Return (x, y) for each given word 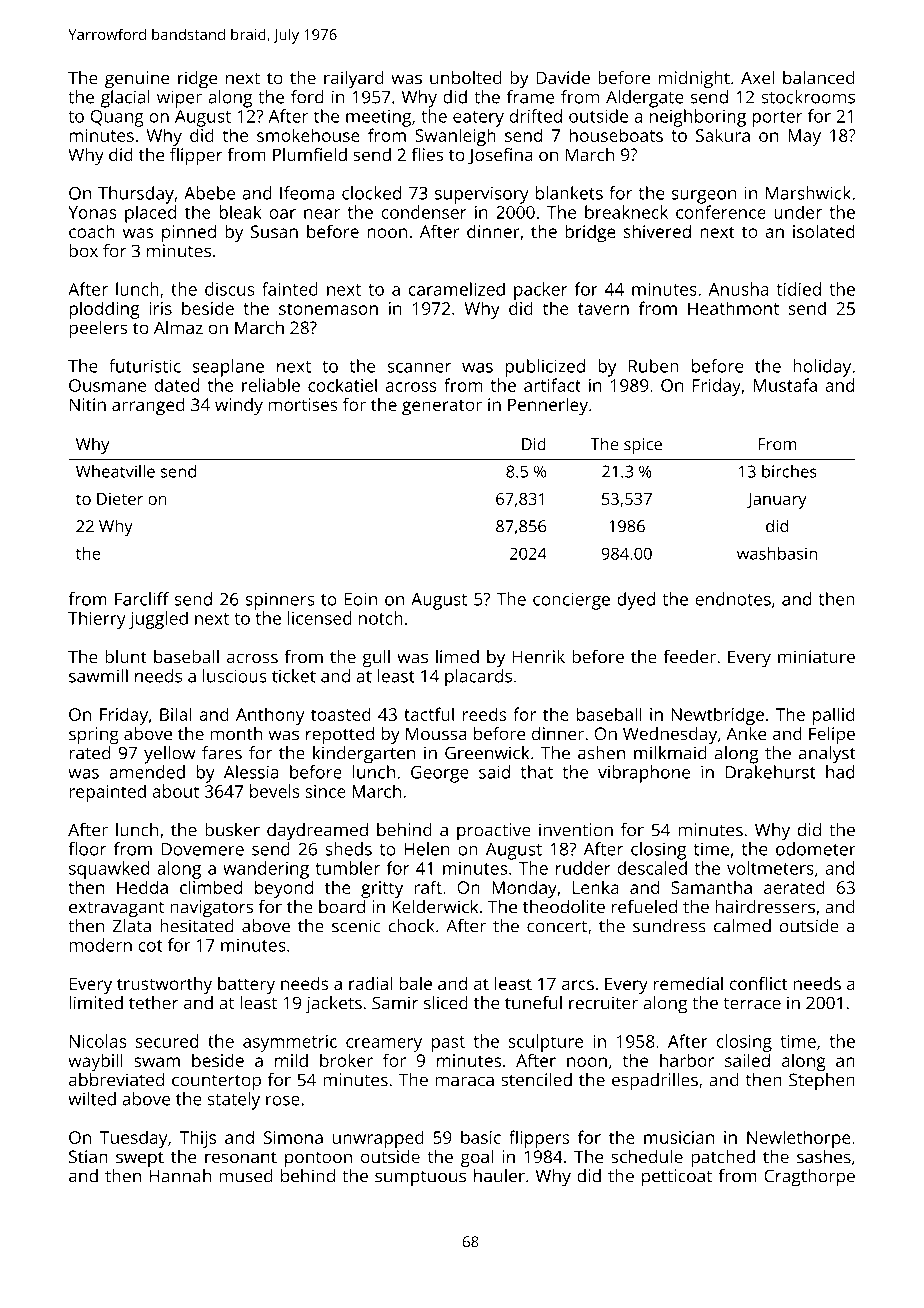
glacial (125, 99)
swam (157, 1062)
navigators (211, 909)
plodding (104, 310)
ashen (601, 753)
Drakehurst (770, 772)
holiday (822, 368)
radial (371, 983)
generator (442, 407)
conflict (759, 983)
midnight (694, 80)
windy (239, 406)
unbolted (465, 78)
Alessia (251, 772)
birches (789, 471)
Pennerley (548, 406)
